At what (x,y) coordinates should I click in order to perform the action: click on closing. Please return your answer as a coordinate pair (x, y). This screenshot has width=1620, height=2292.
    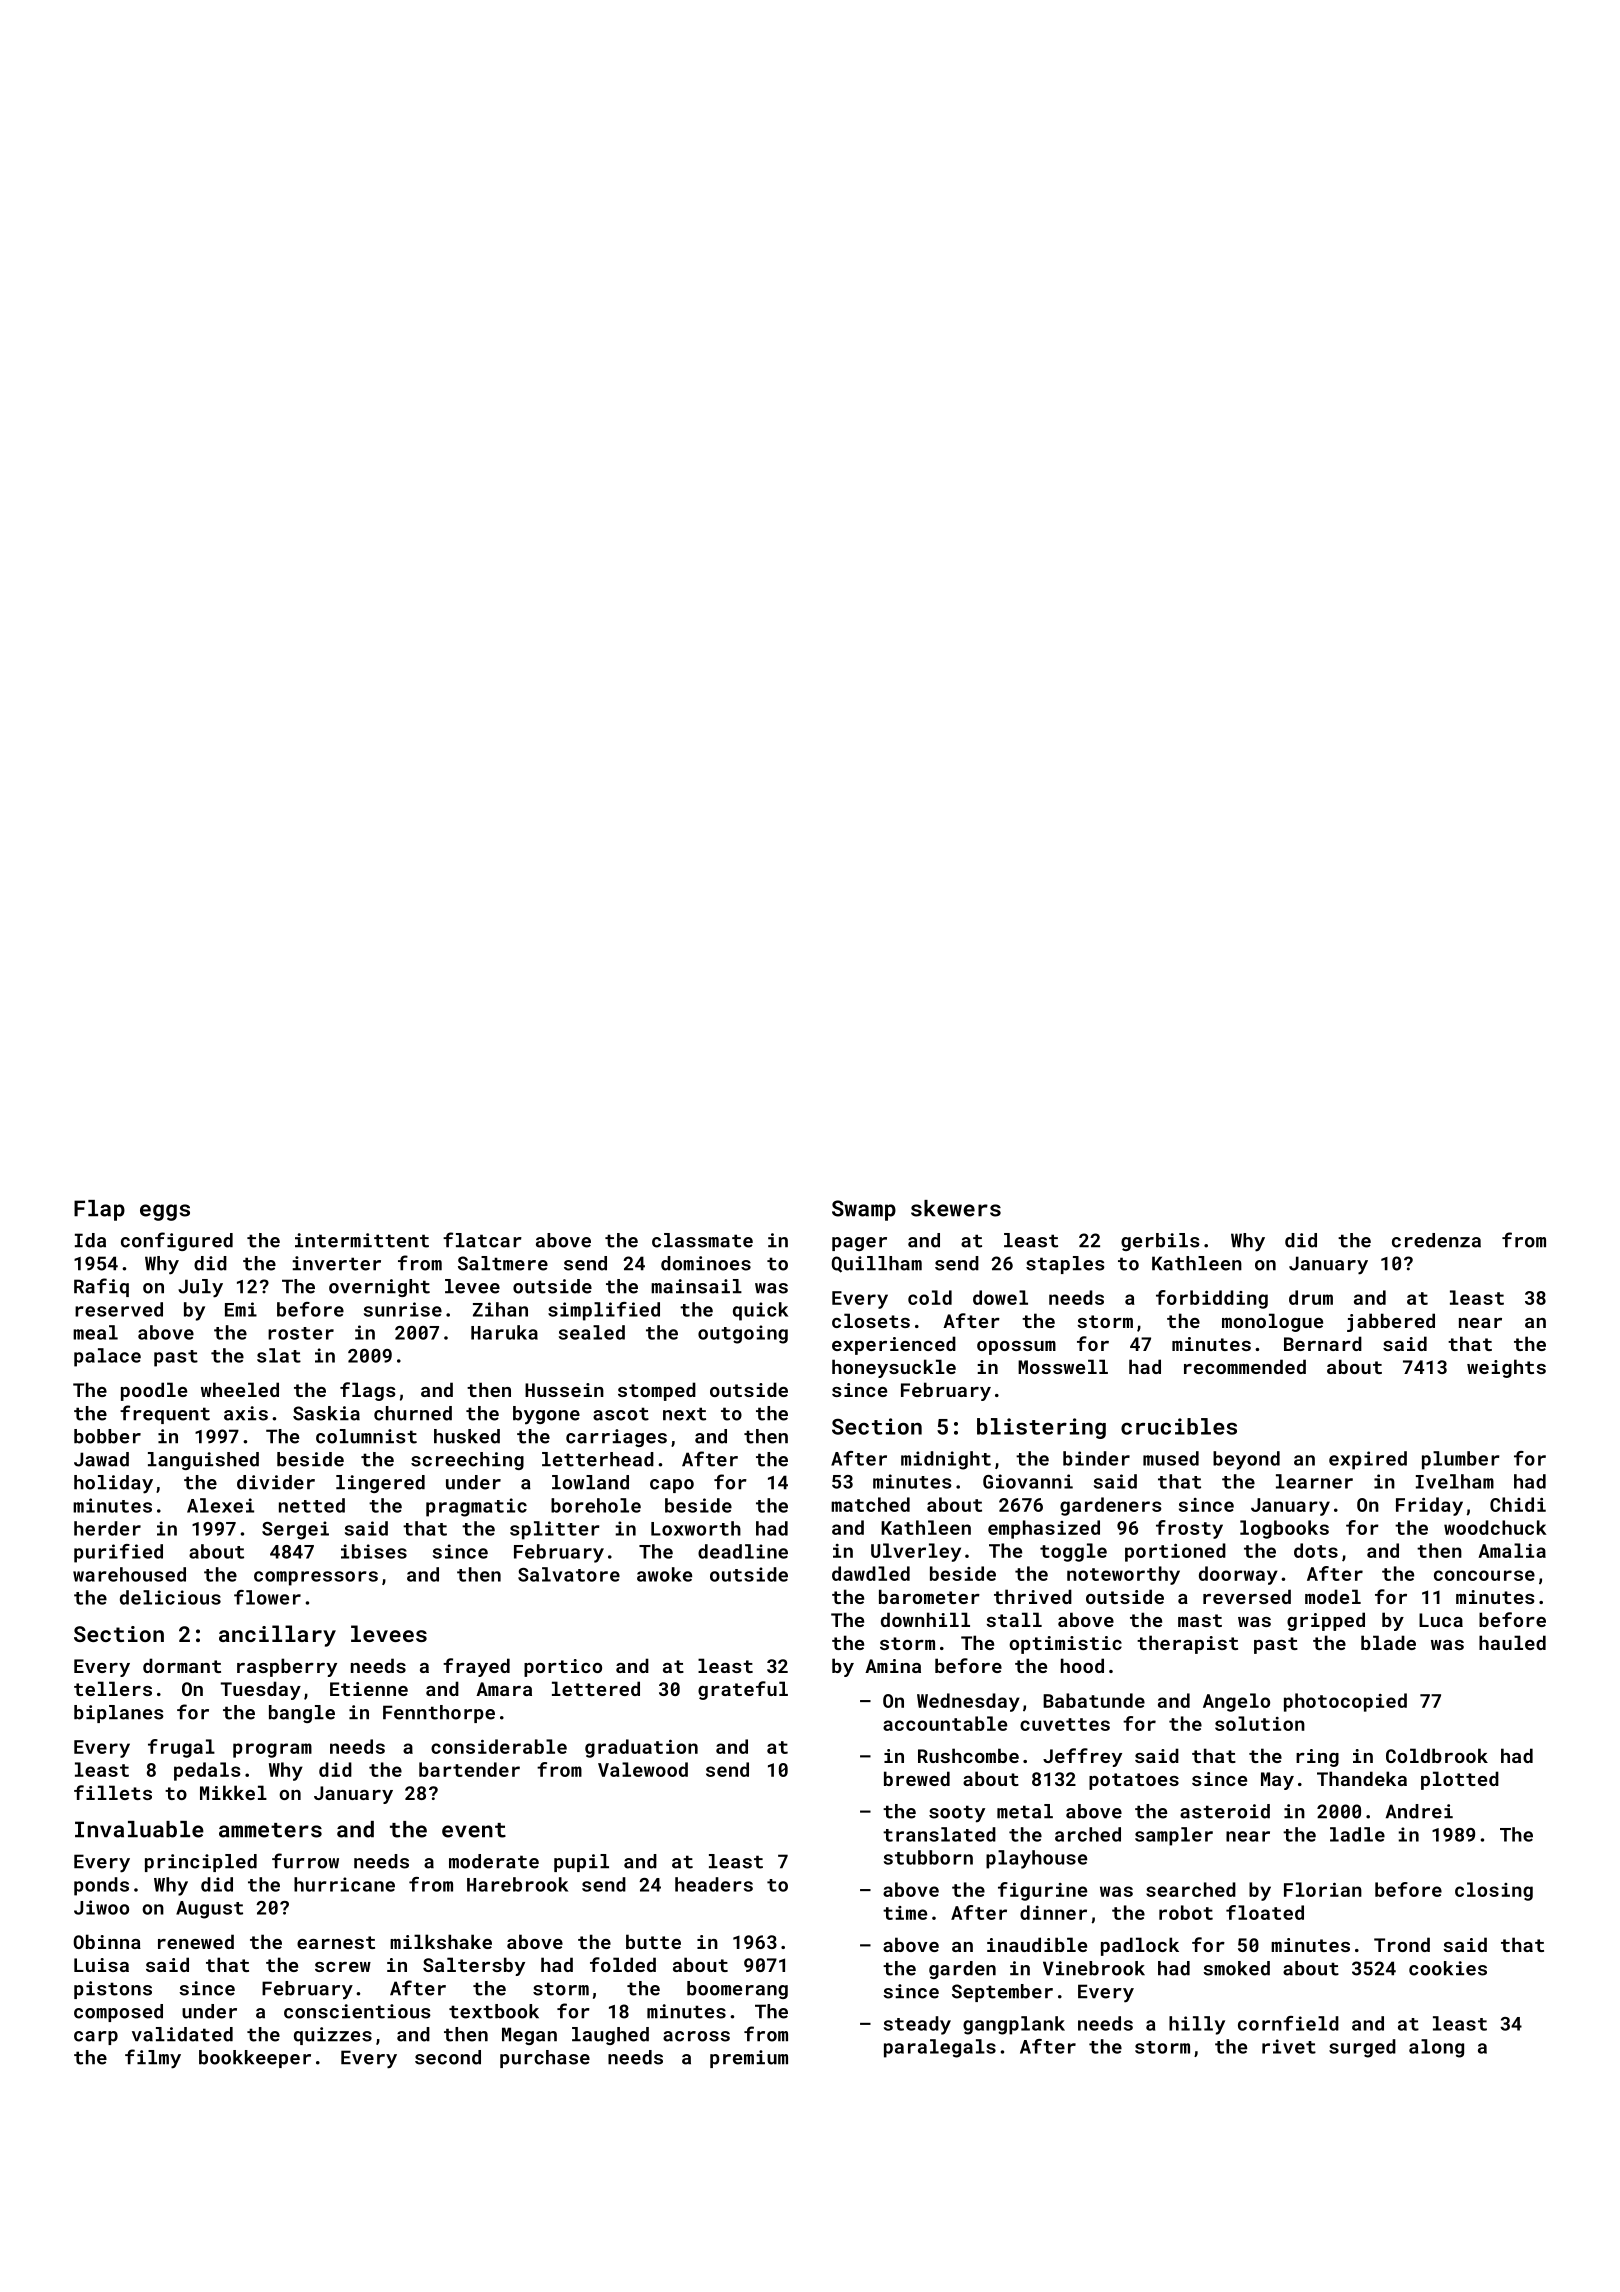
    Looking at the image, I should click on (1494, 1891).
